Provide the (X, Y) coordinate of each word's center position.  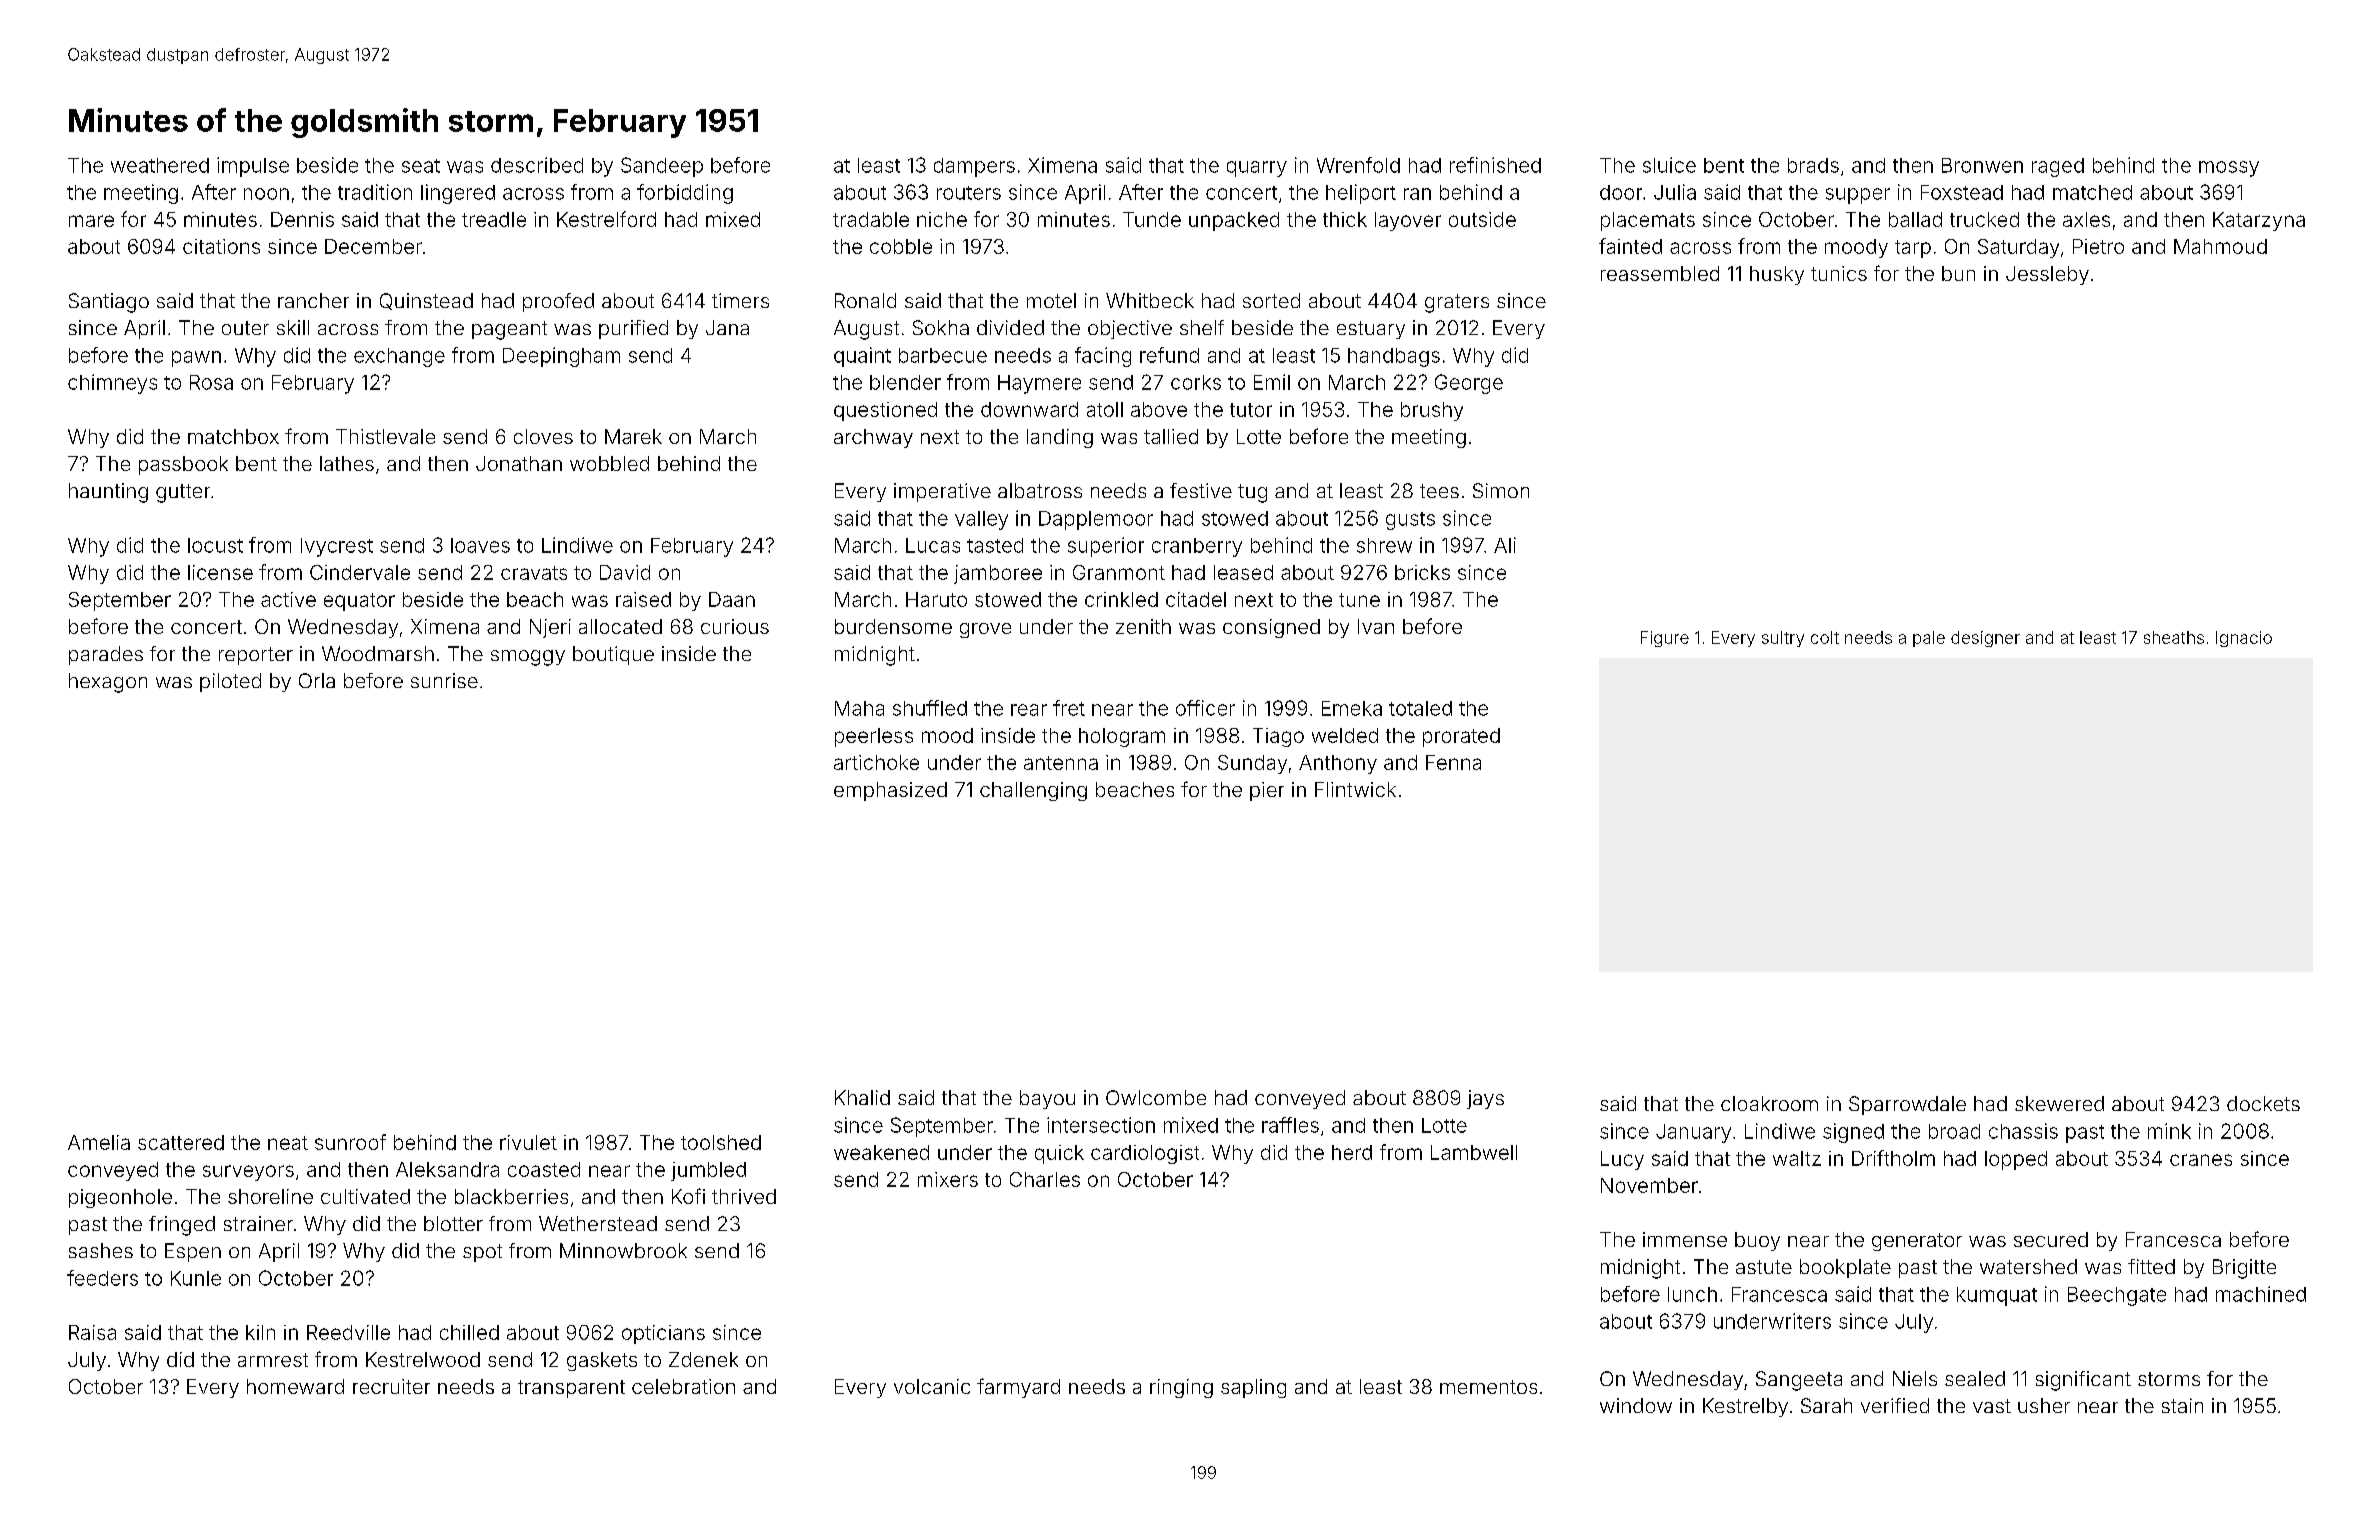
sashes (101, 1250)
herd (1352, 1152)
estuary (1371, 330)
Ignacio (2244, 639)
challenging (1033, 791)
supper (1858, 196)
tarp (1913, 249)
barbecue (943, 355)
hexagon (108, 683)
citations (221, 246)
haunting (108, 493)
